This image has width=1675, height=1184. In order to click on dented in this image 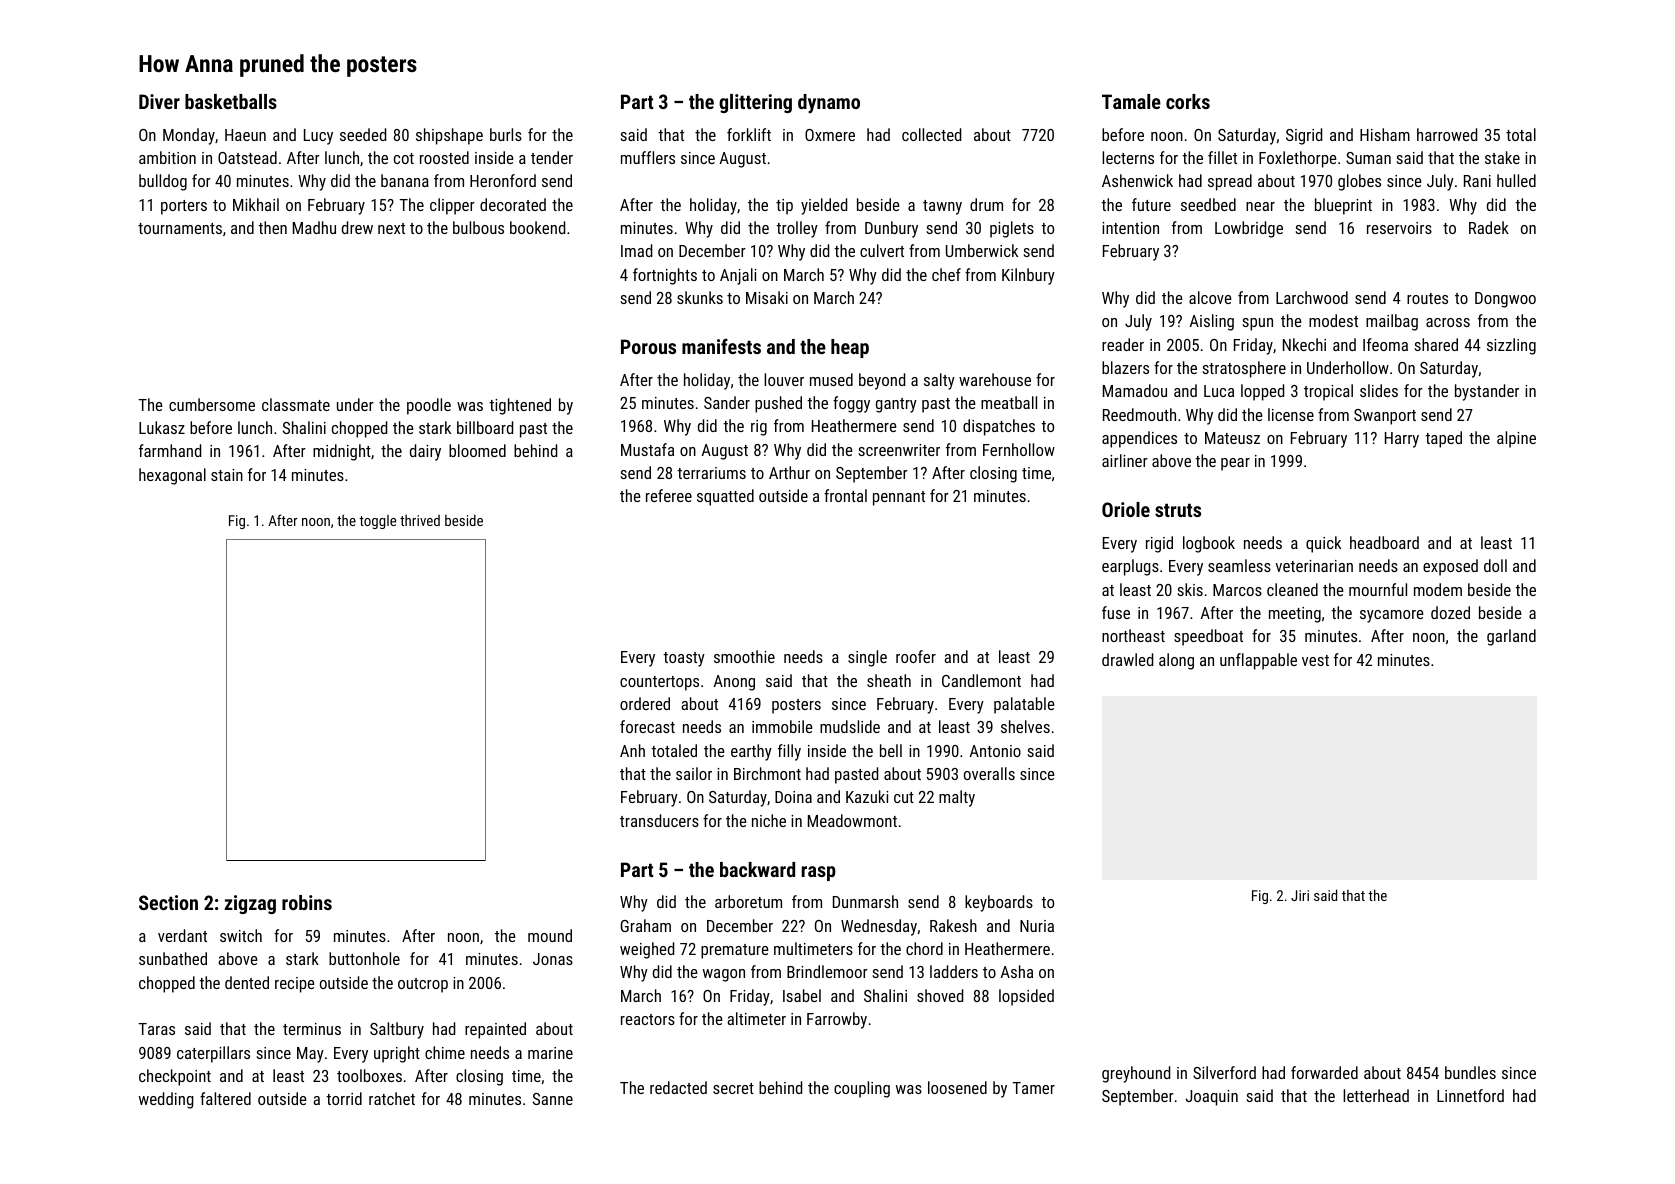, I will do `click(247, 982)`.
